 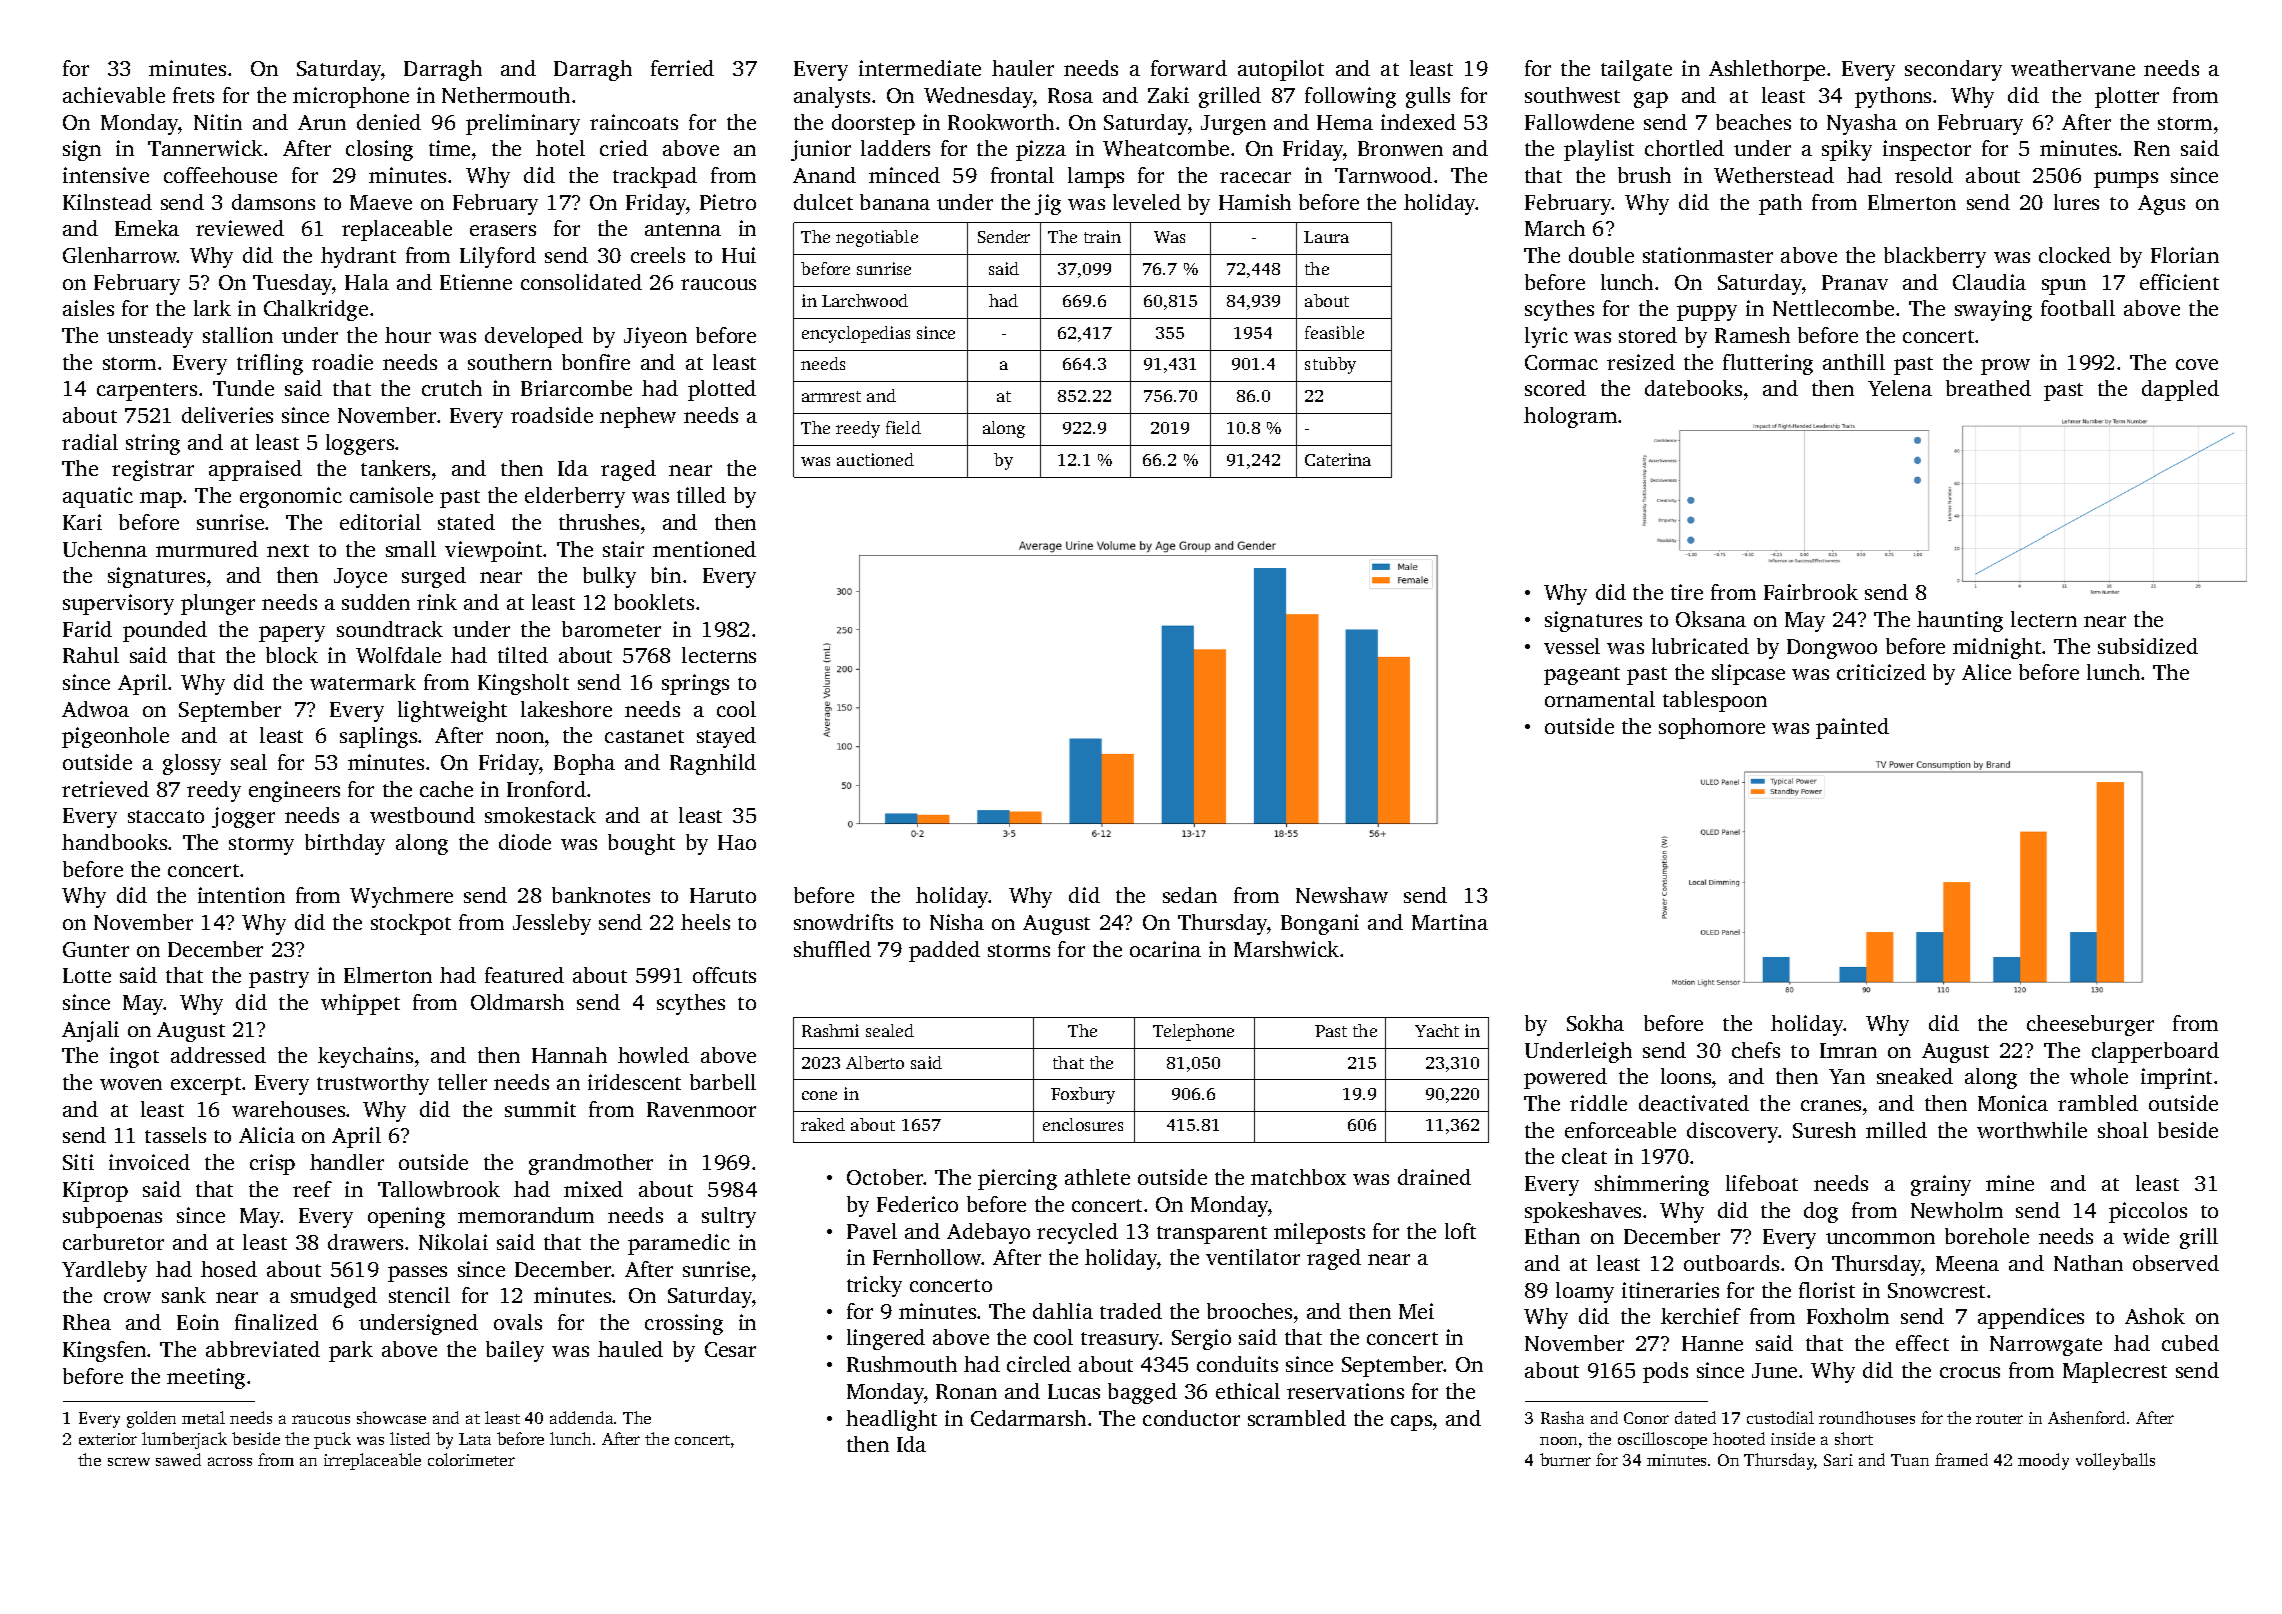 I want to click on booklets, so click(x=654, y=602).
